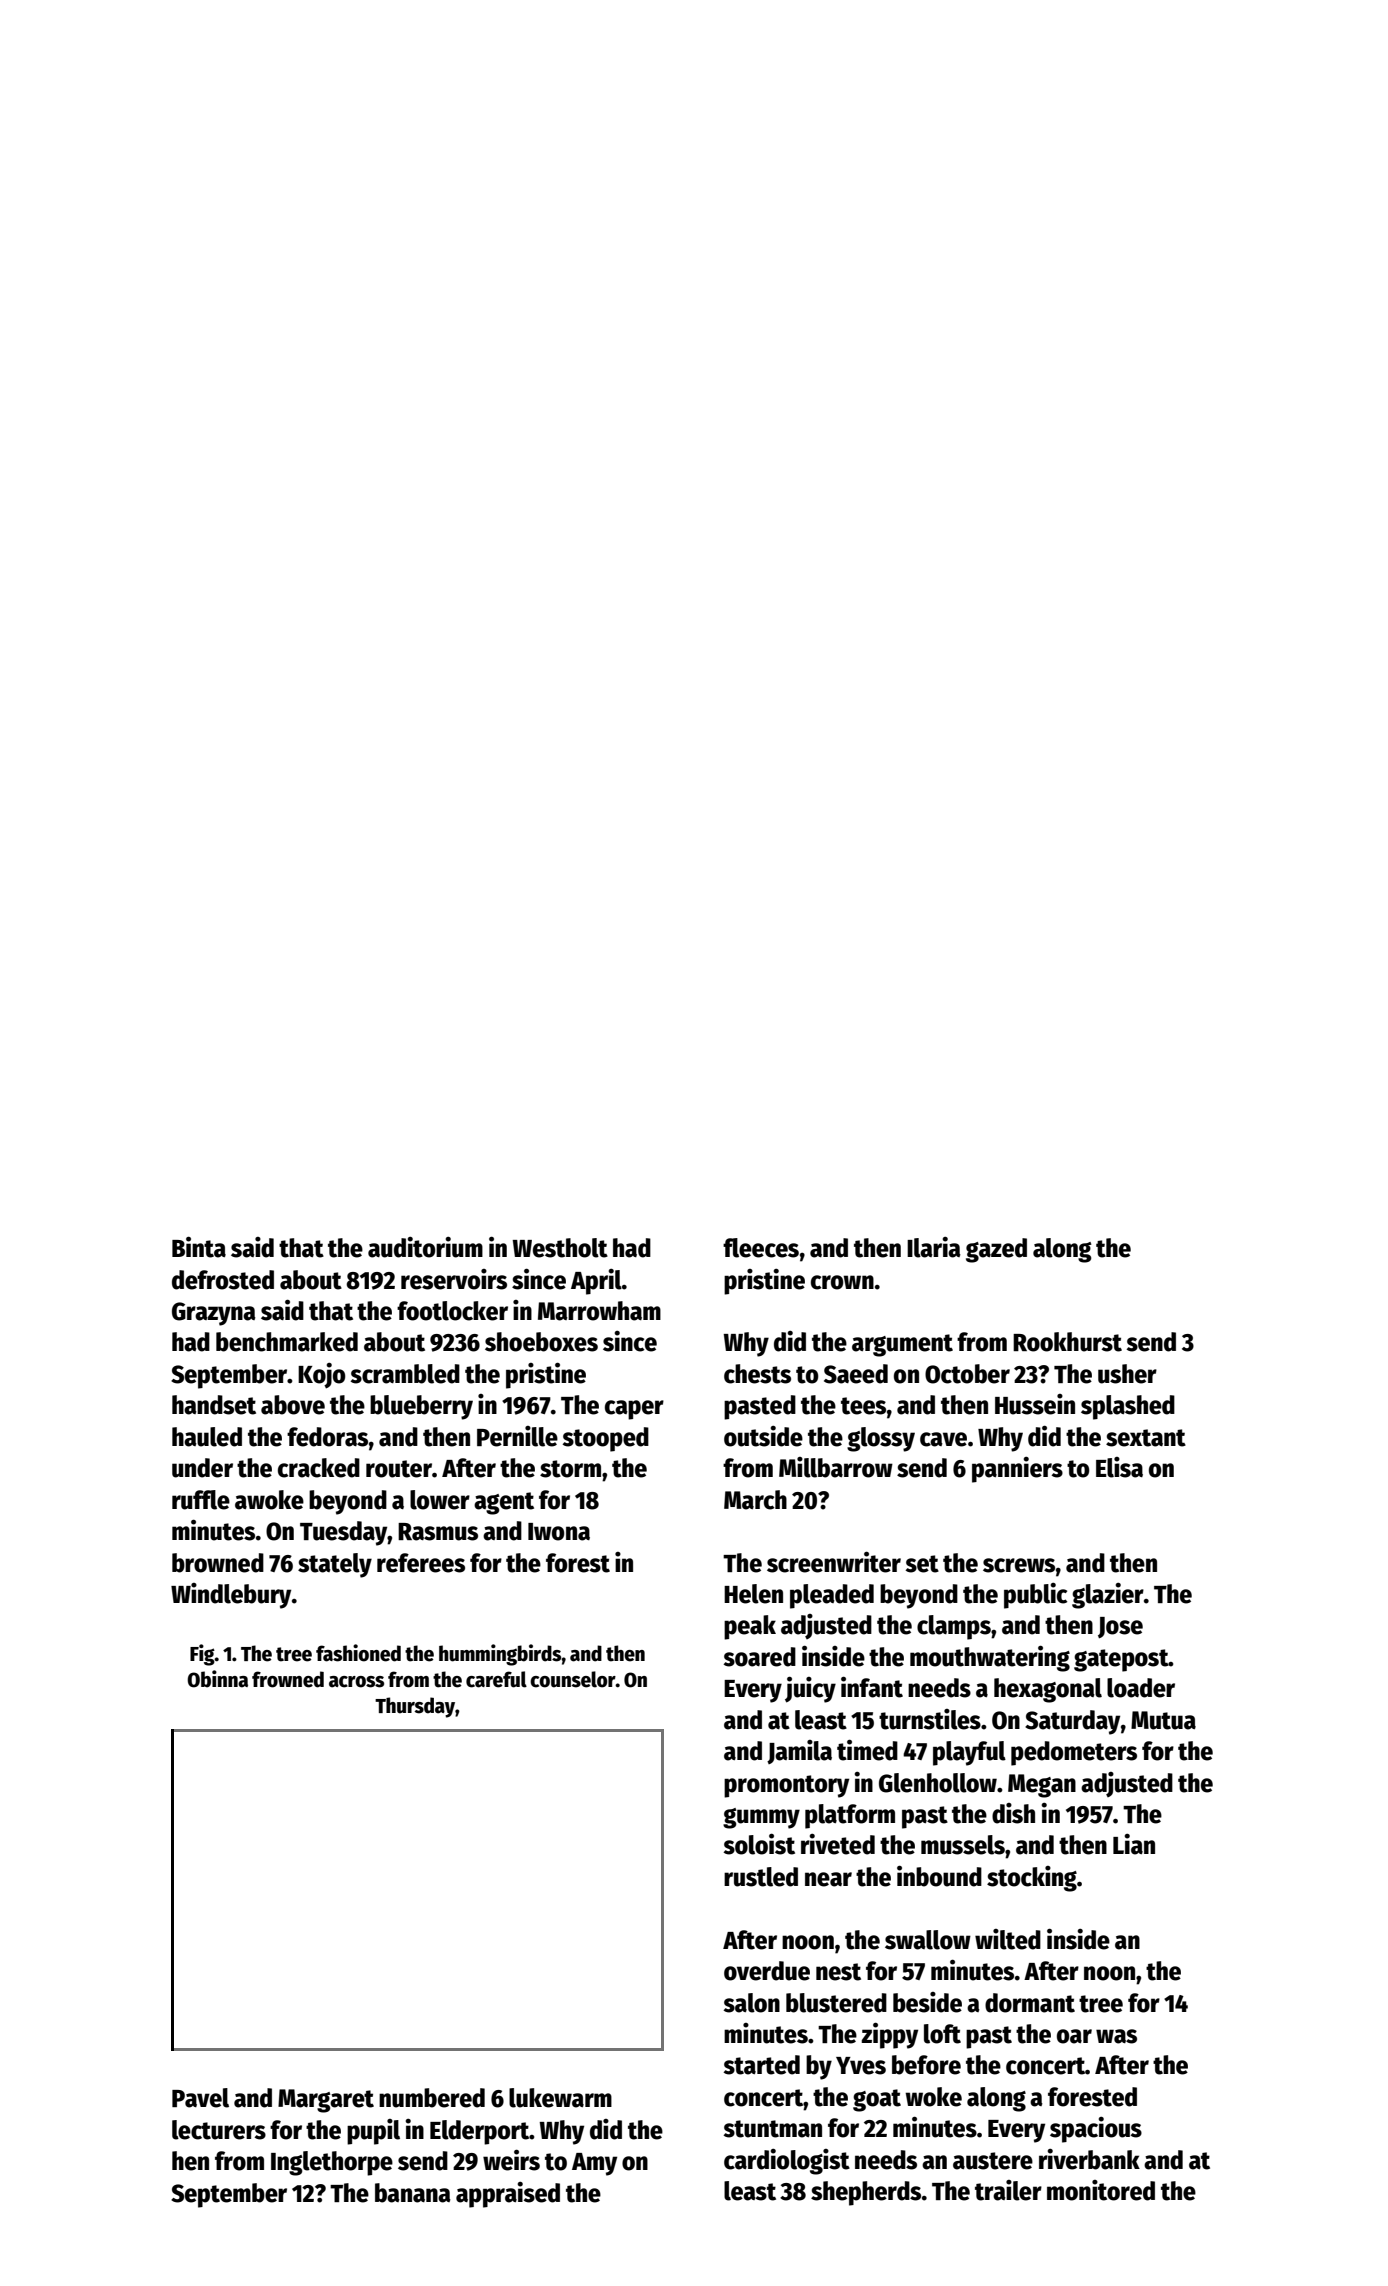 The width and height of the screenshot is (1388, 2286). What do you see at coordinates (928, 1940) in the screenshot?
I see `swallow` at bounding box center [928, 1940].
